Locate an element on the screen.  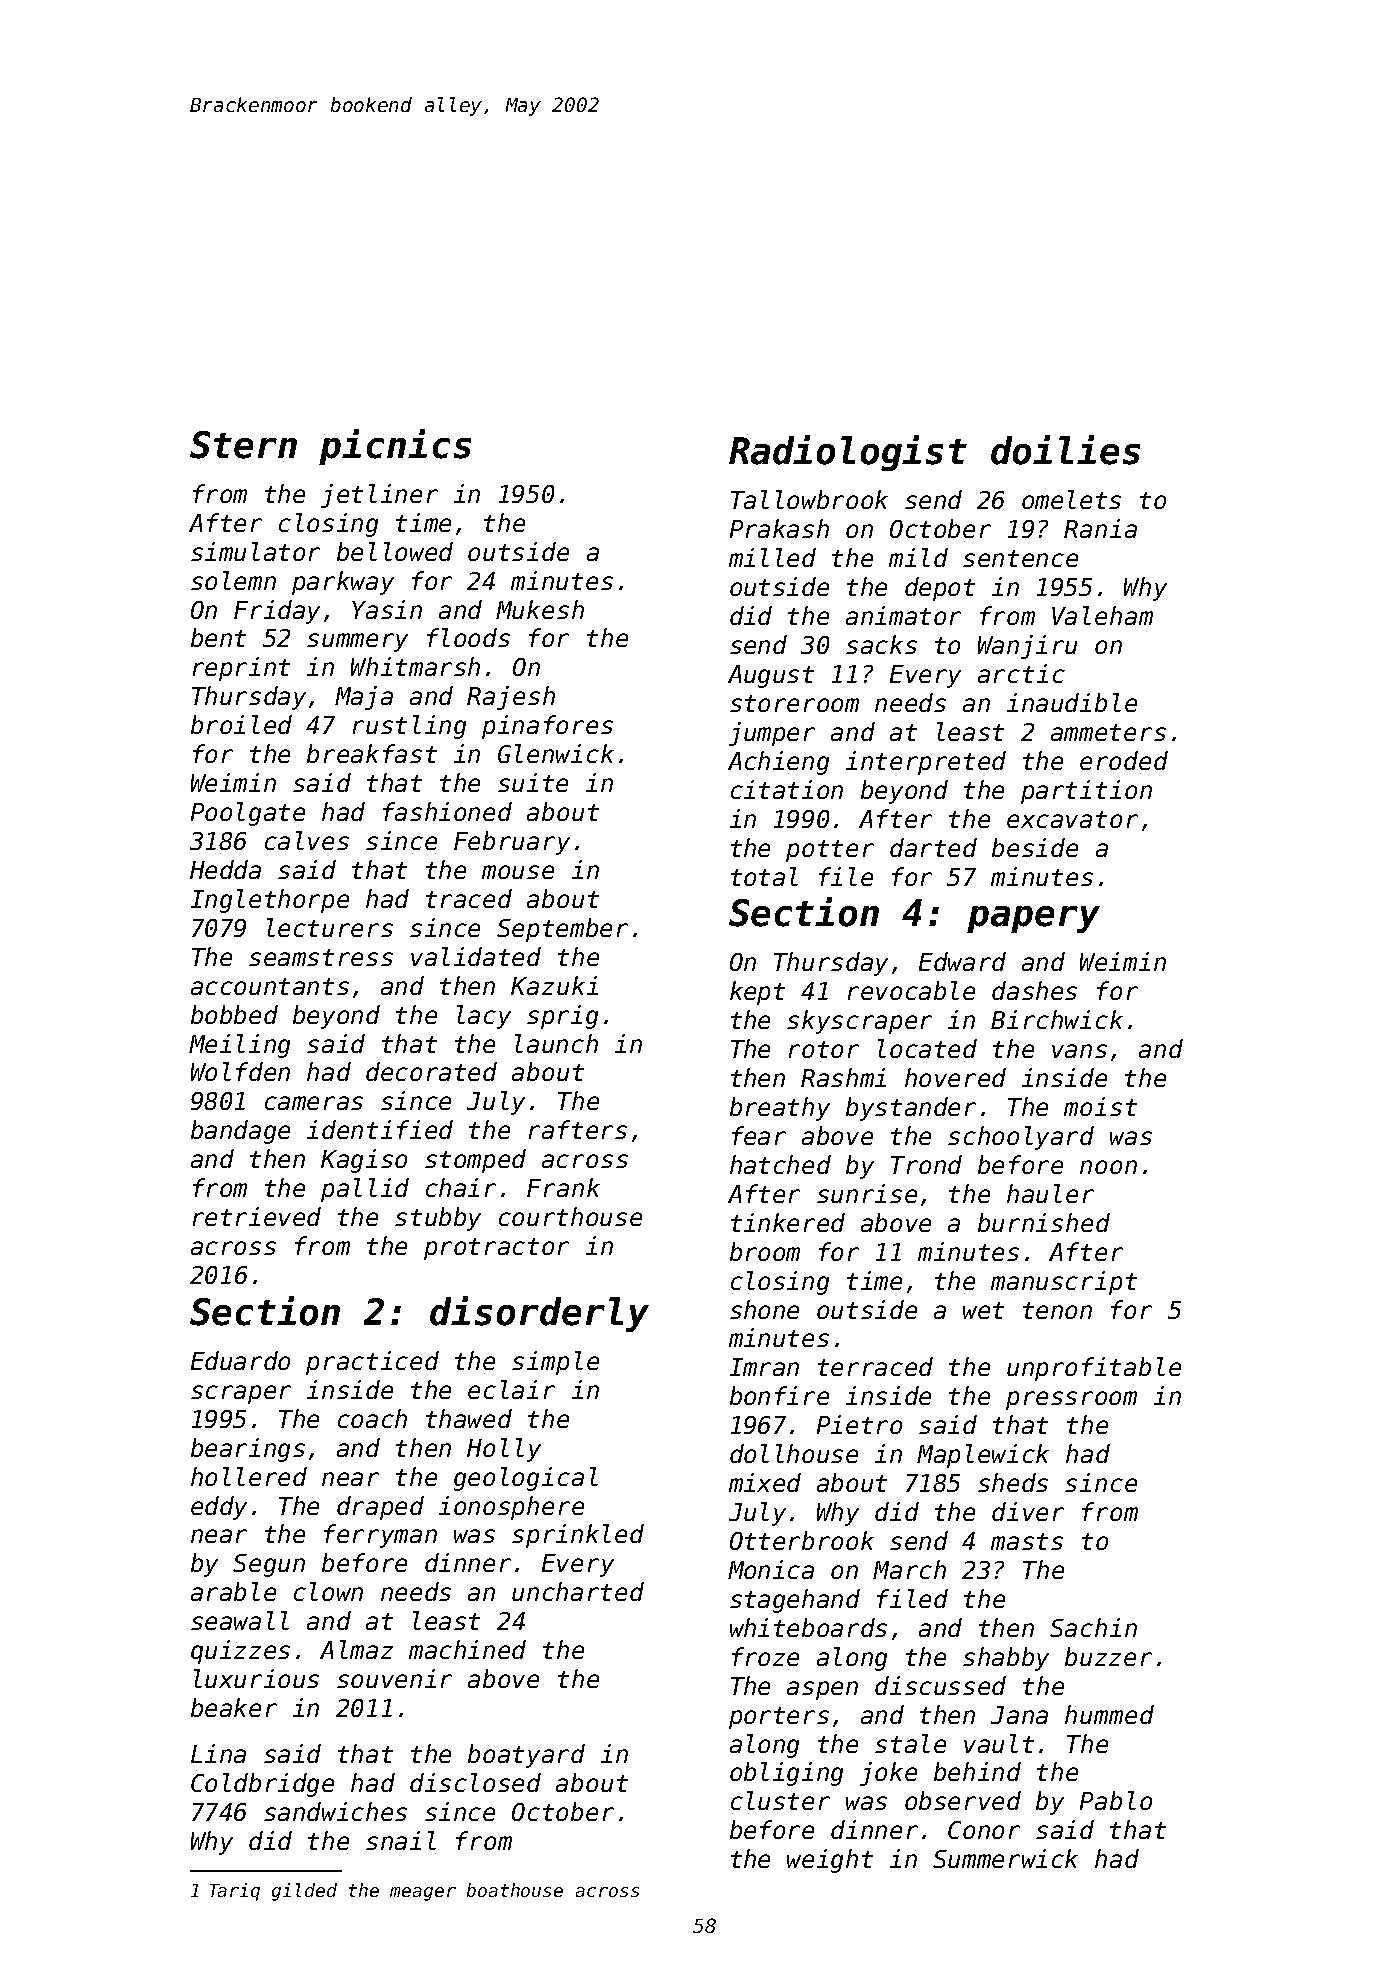
bent is located at coordinates (218, 637).
